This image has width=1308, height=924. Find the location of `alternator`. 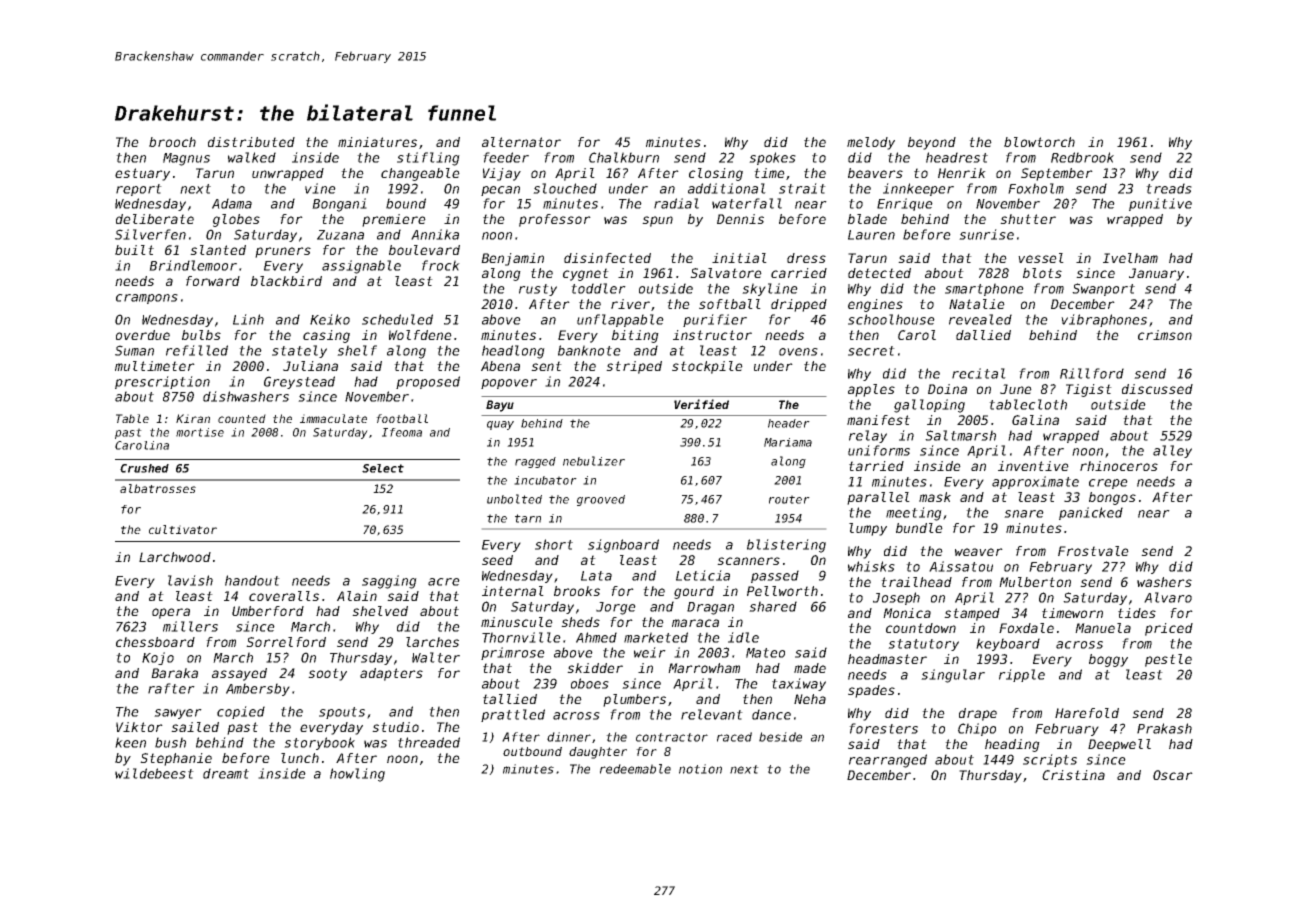

alternator is located at coordinates (521, 142).
